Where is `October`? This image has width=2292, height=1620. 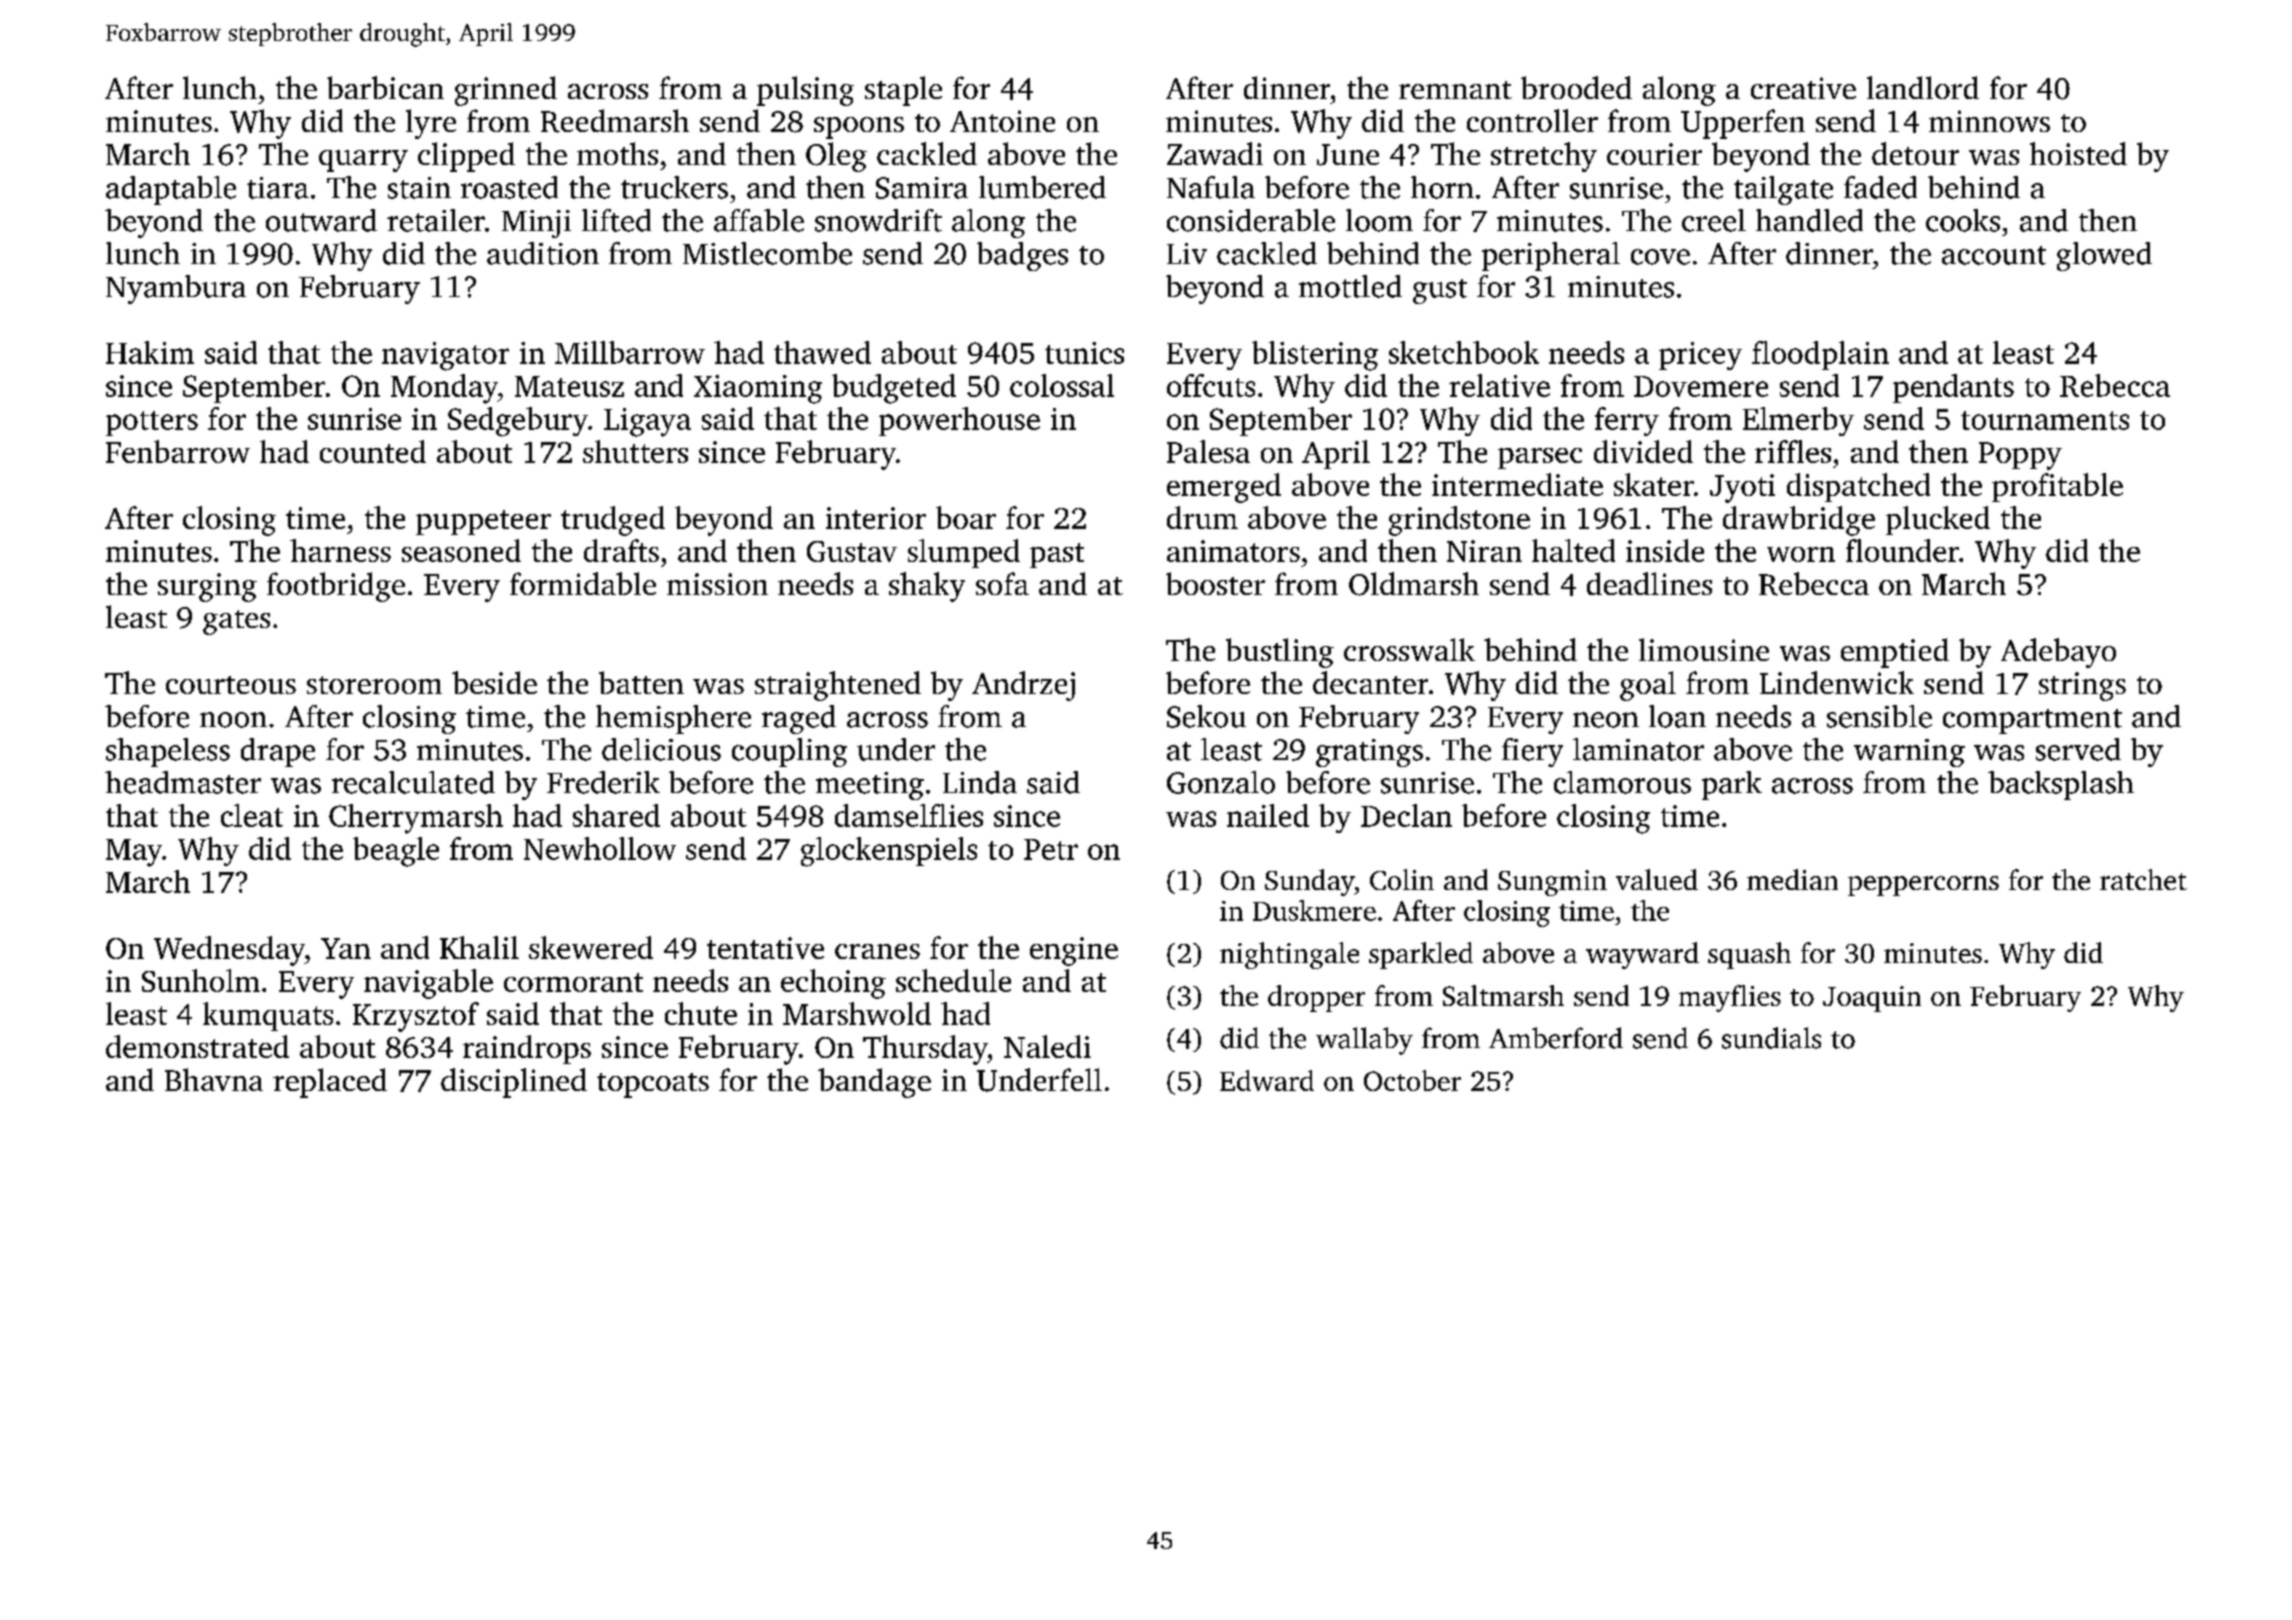 October is located at coordinates (1412, 1080).
